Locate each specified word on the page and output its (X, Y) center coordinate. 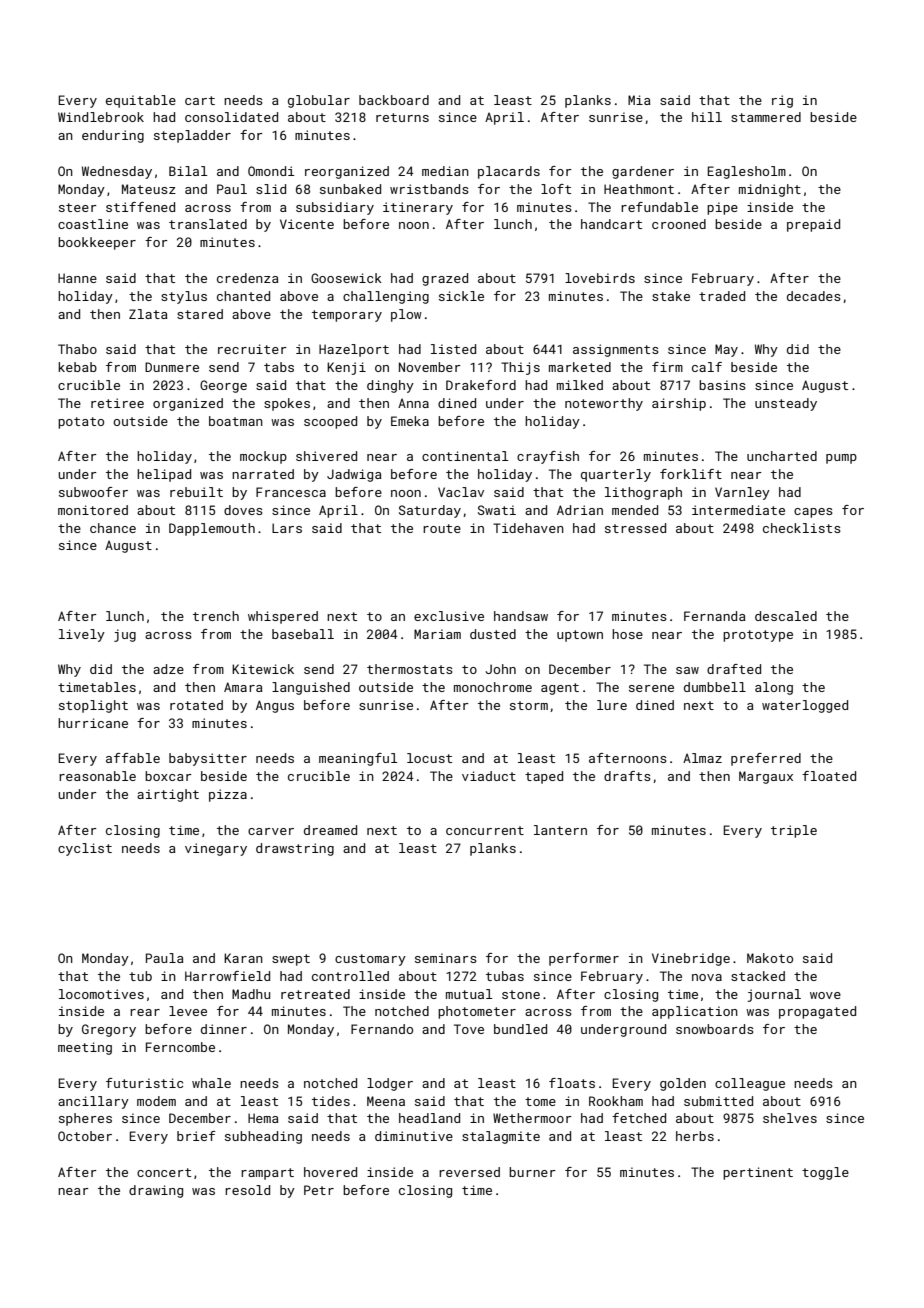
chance (113, 528)
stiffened (140, 207)
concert (164, 1172)
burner (532, 1172)
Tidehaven (528, 528)
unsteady (786, 404)
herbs (695, 1136)
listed (453, 349)
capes (813, 513)
